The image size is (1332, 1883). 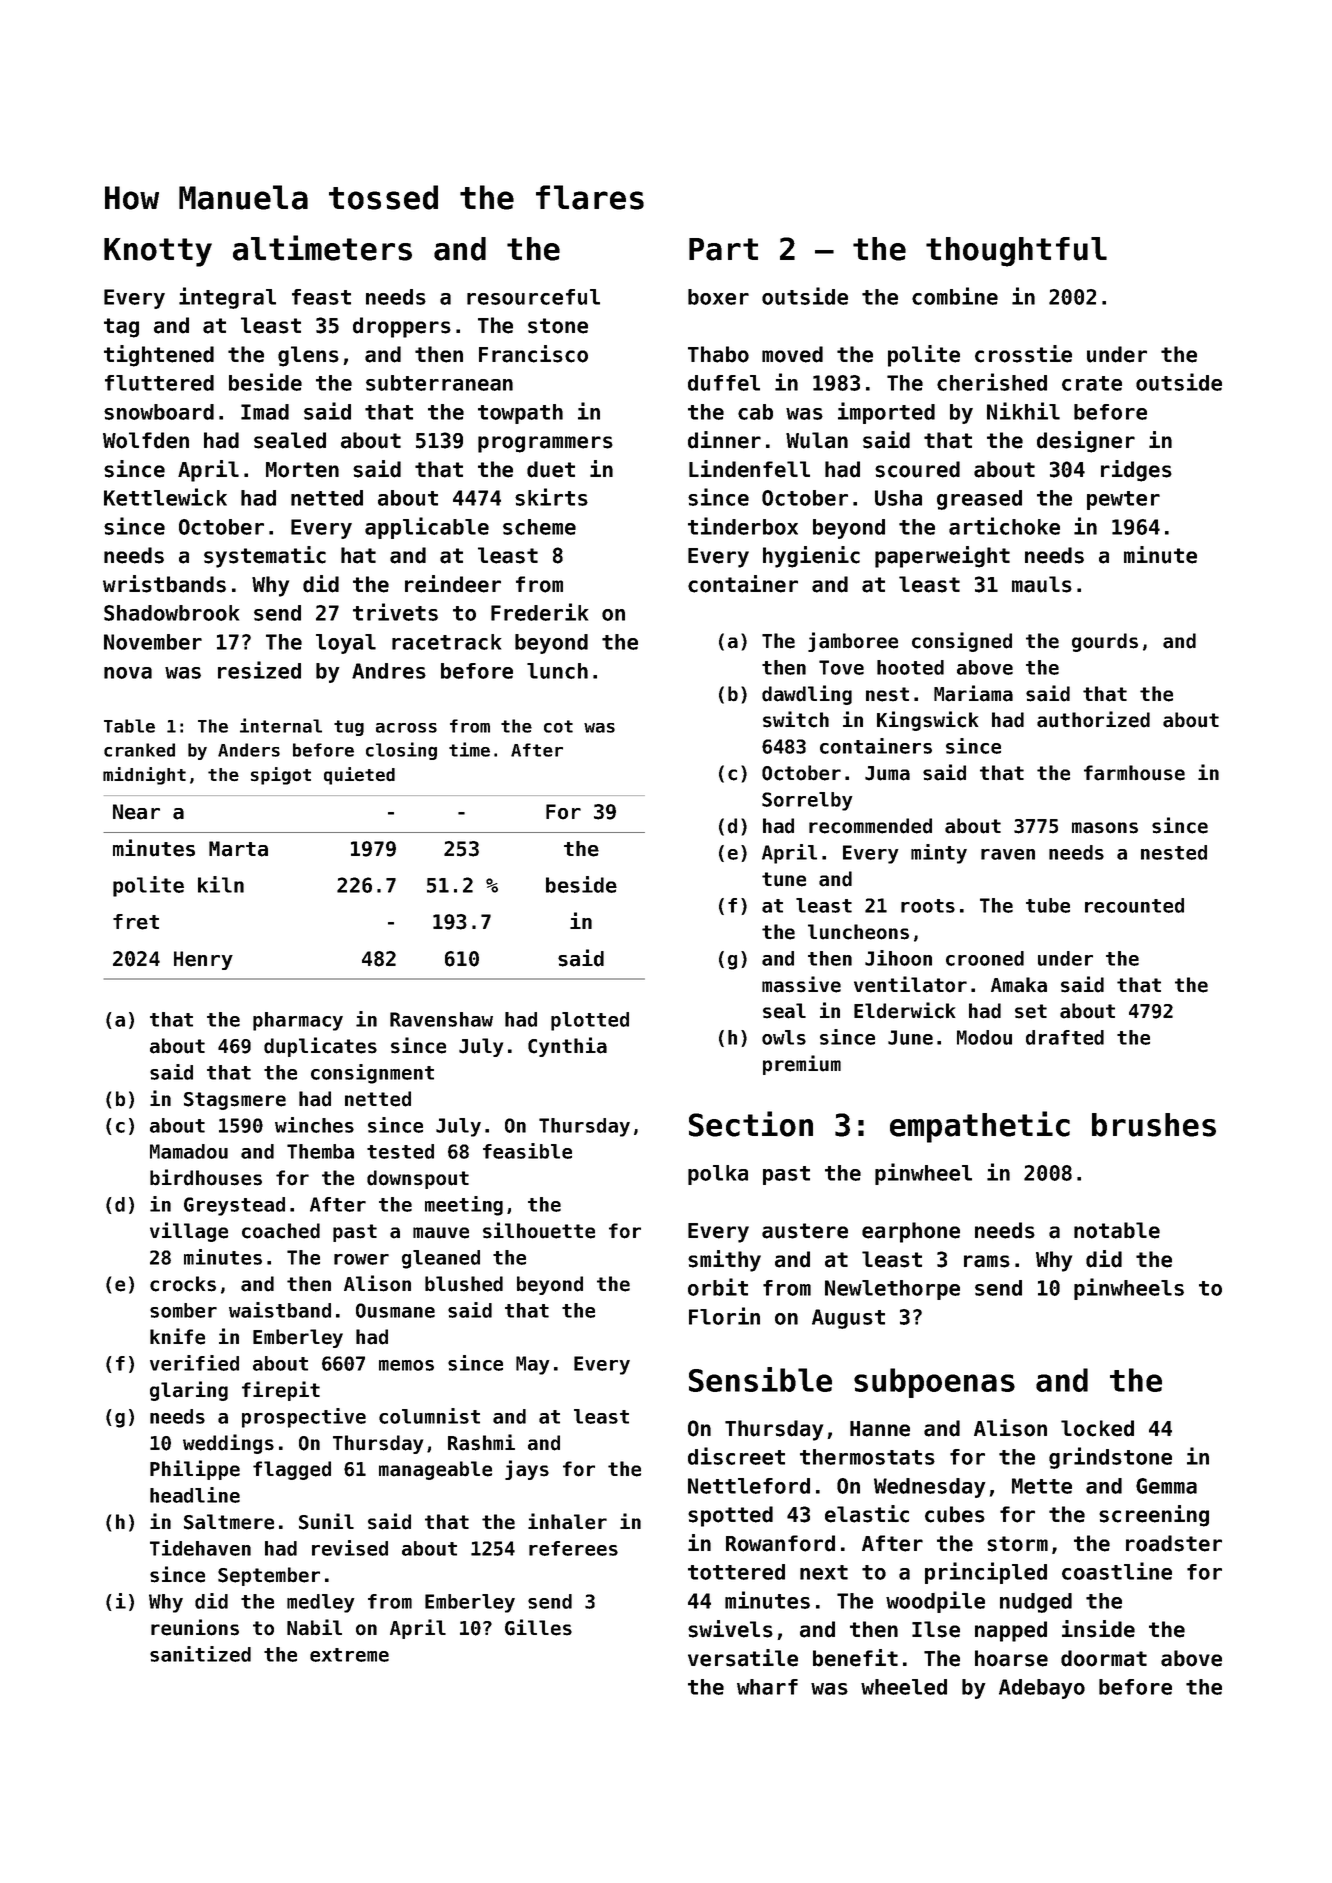 What do you see at coordinates (590, 1021) in the screenshot?
I see `plotted` at bounding box center [590, 1021].
